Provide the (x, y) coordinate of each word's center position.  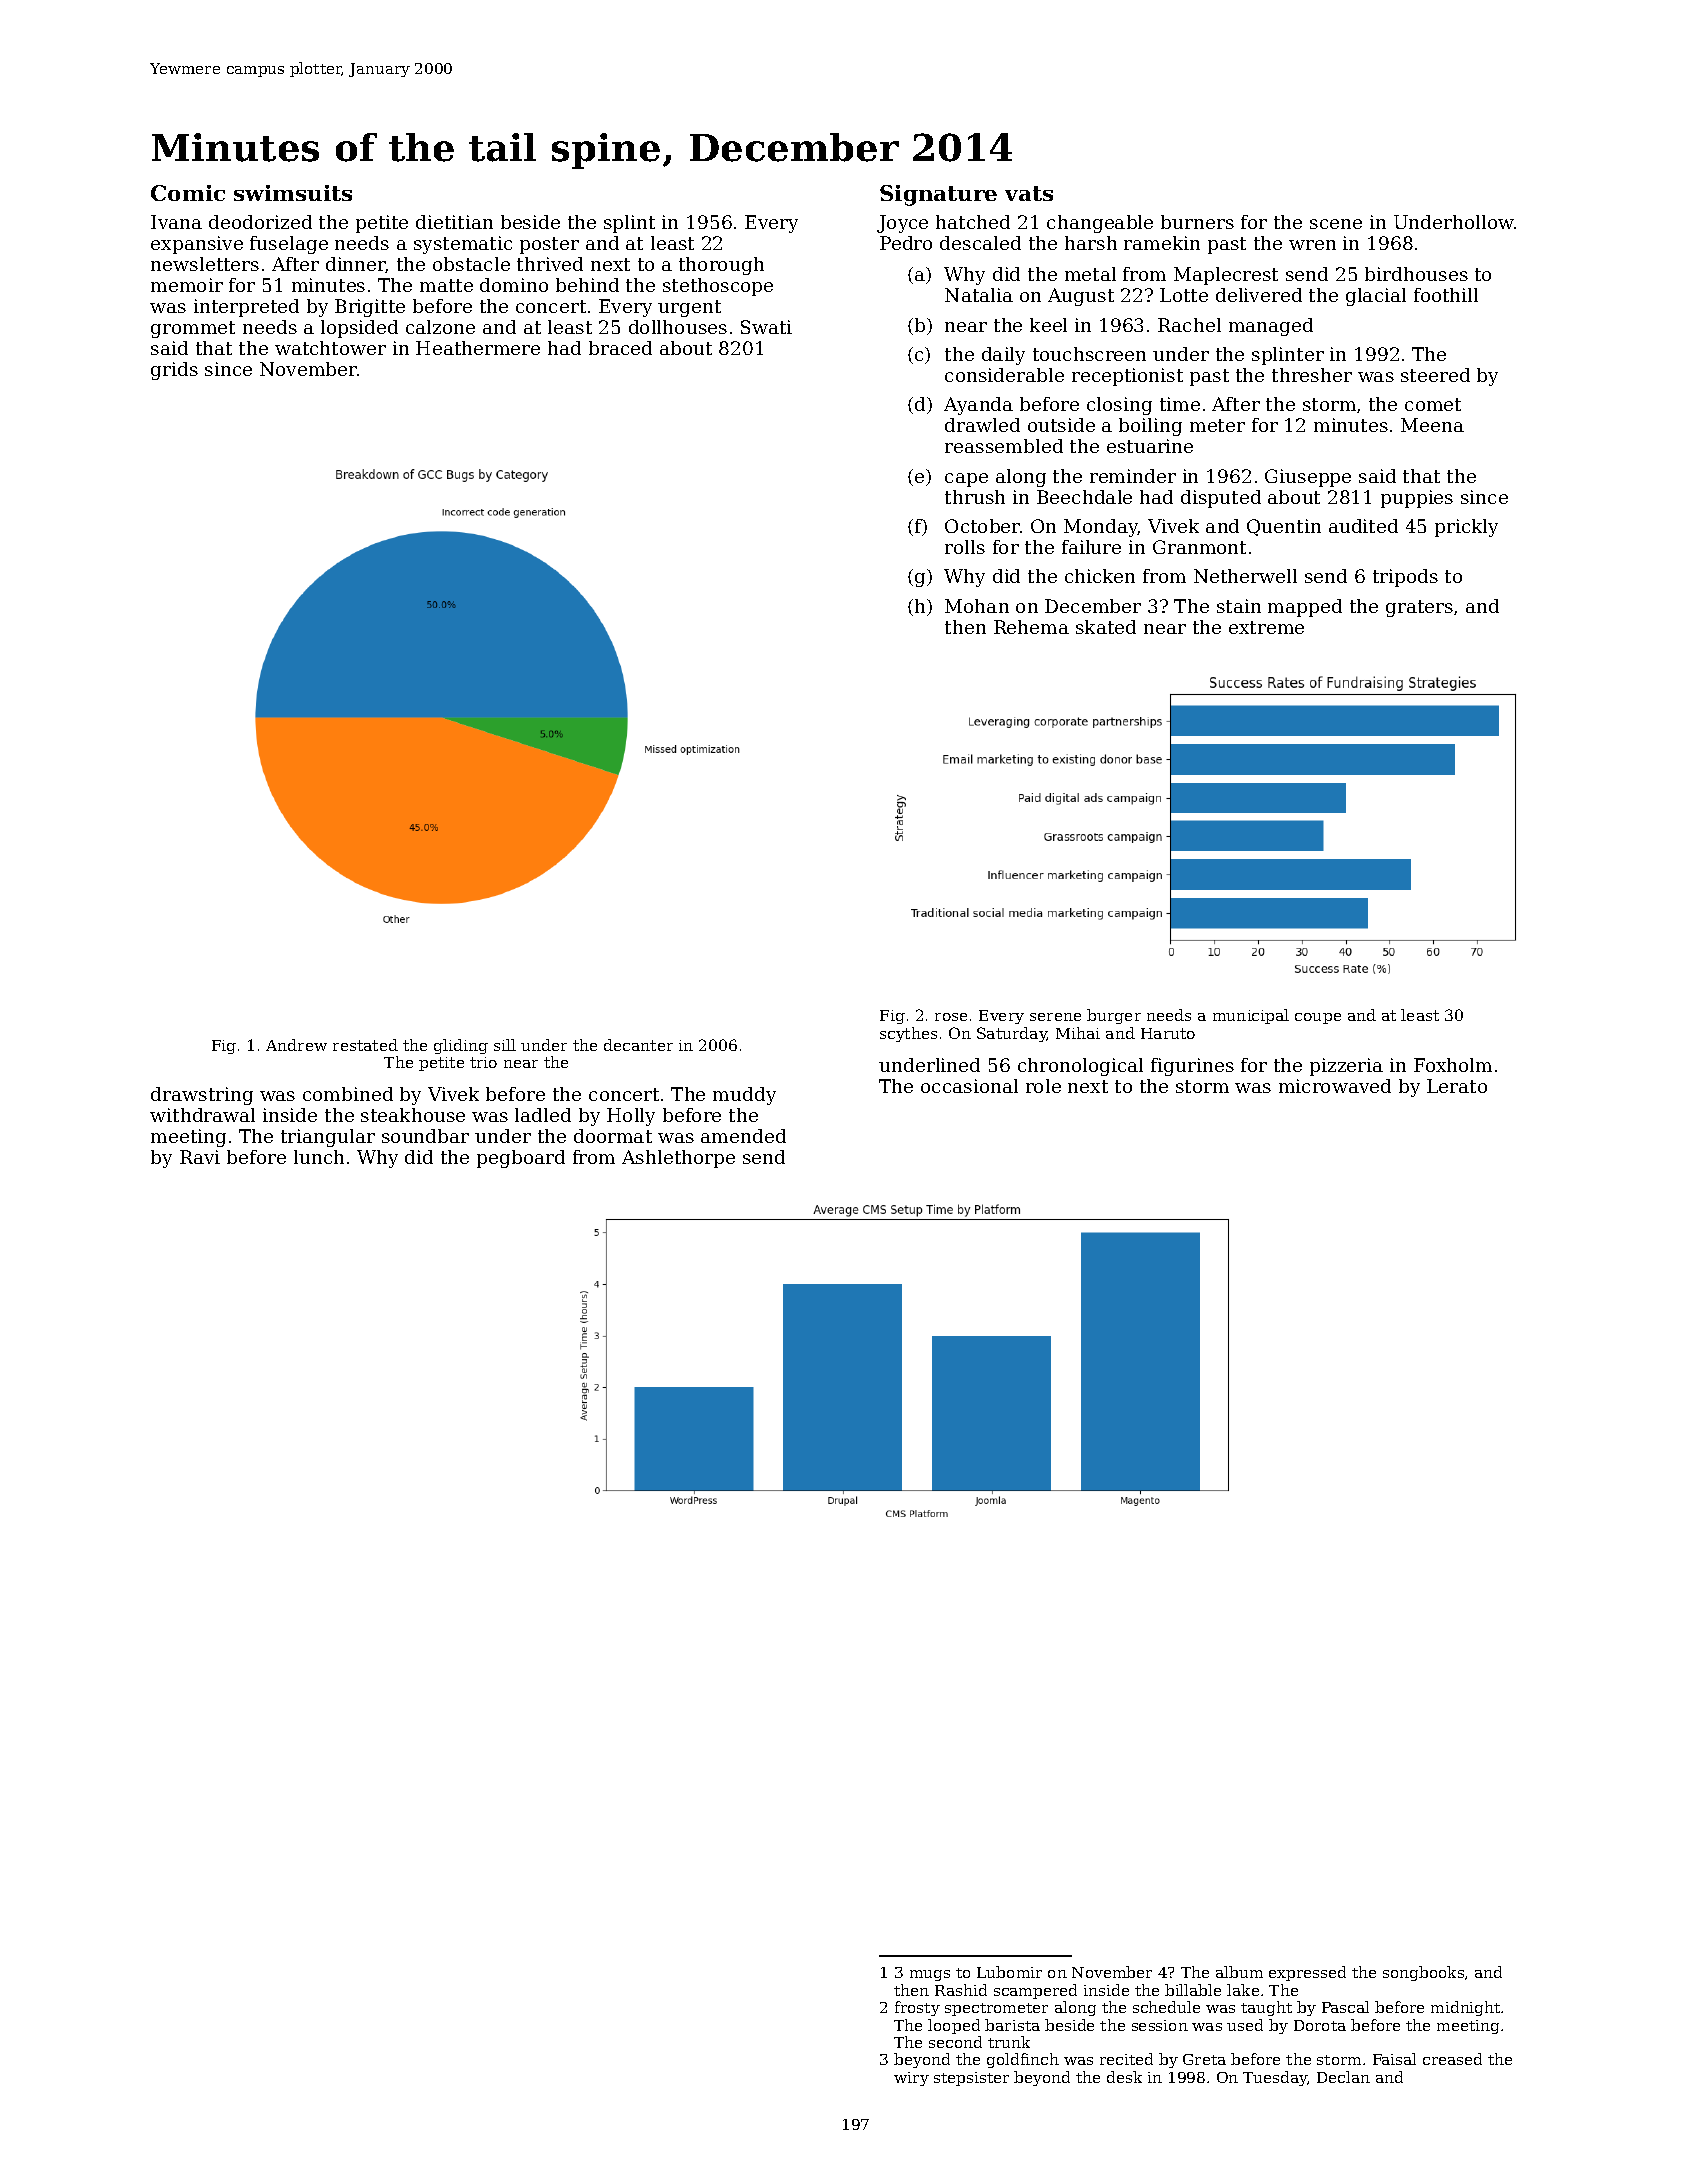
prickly (1466, 528)
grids (174, 371)
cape (966, 480)
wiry (911, 2079)
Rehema (1031, 627)
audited (1363, 526)
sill (505, 1045)
